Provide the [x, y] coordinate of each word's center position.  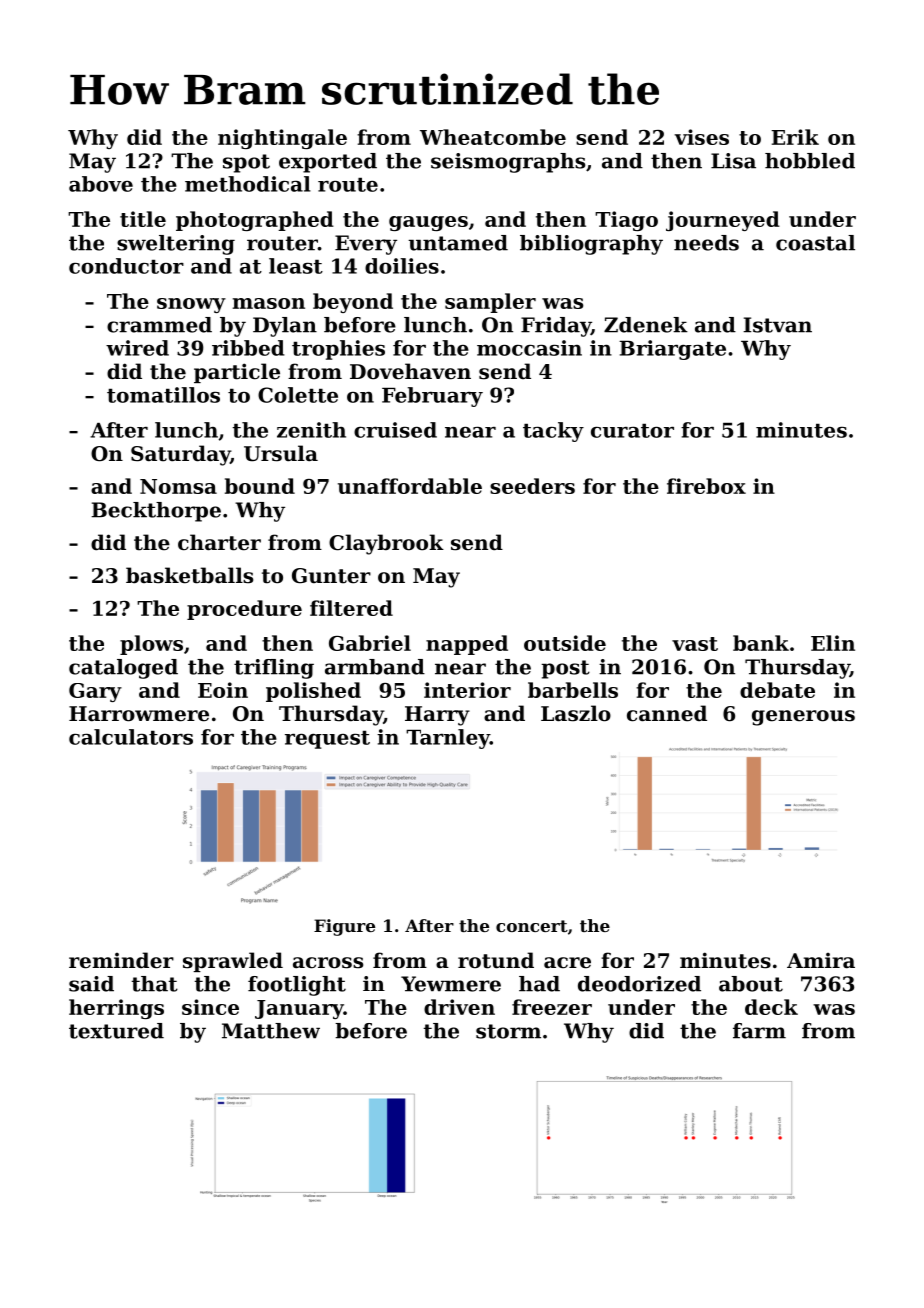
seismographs [508, 163]
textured [116, 1031]
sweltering [176, 245]
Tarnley [448, 739]
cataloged [123, 669]
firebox [706, 486]
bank [761, 643]
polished [313, 692]
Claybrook [386, 544]
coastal [815, 243]
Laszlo [576, 713]
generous [803, 718]
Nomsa [178, 486]
